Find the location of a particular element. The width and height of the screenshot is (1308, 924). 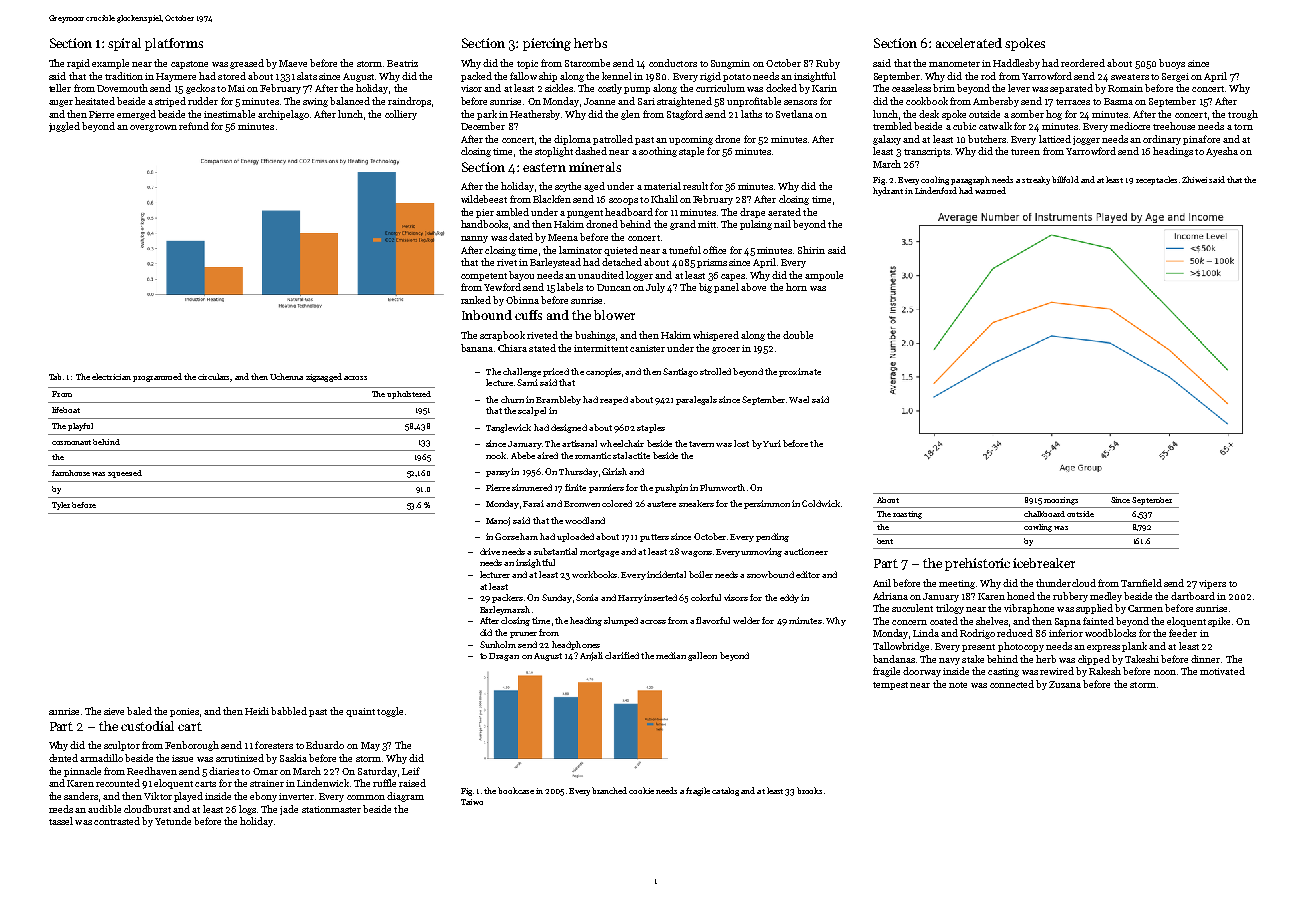

stationmaster is located at coordinates (331, 809).
